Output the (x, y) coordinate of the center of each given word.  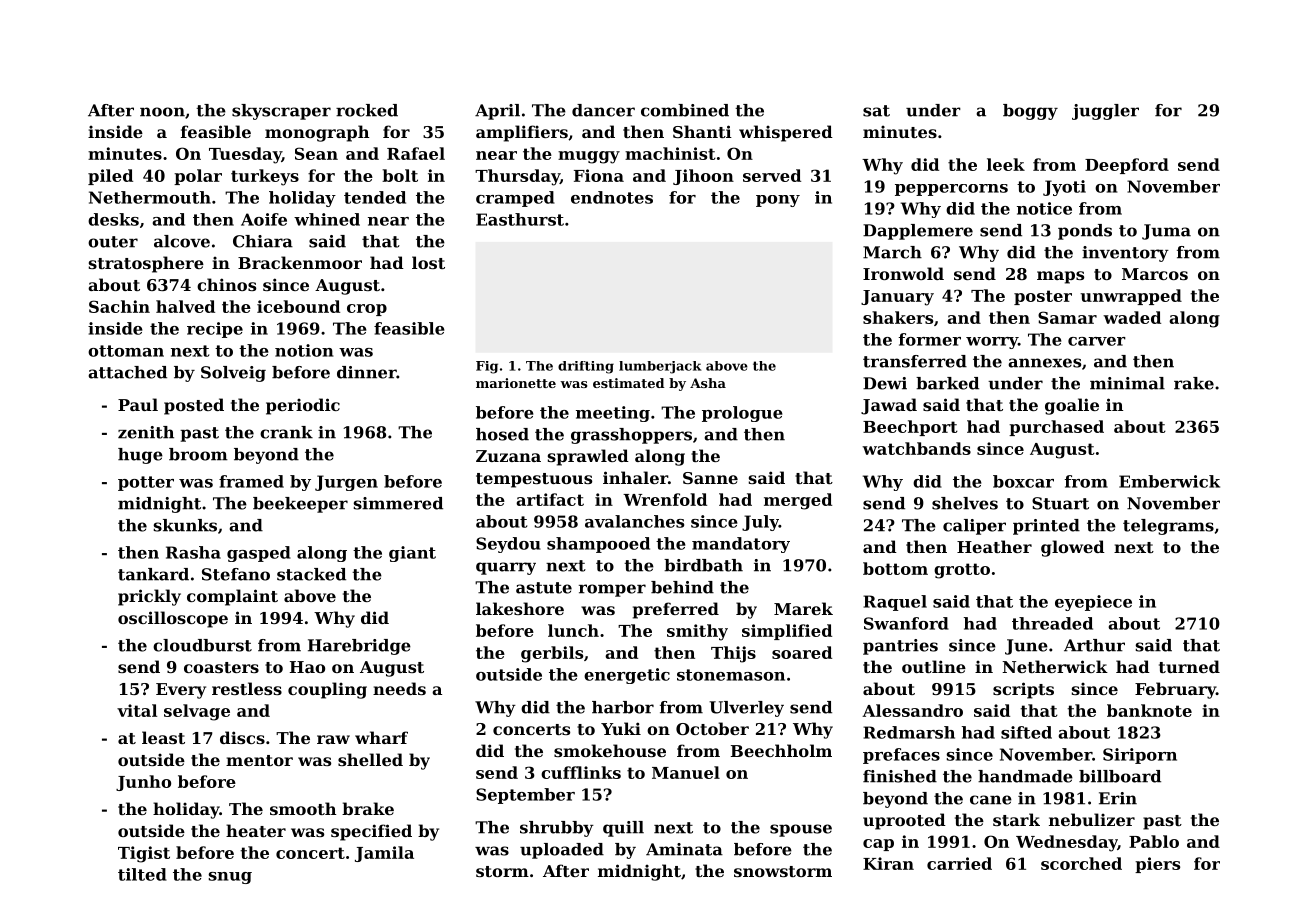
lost (428, 262)
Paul (138, 404)
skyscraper (281, 112)
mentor (259, 760)
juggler (1105, 112)
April (497, 112)
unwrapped (1131, 297)
